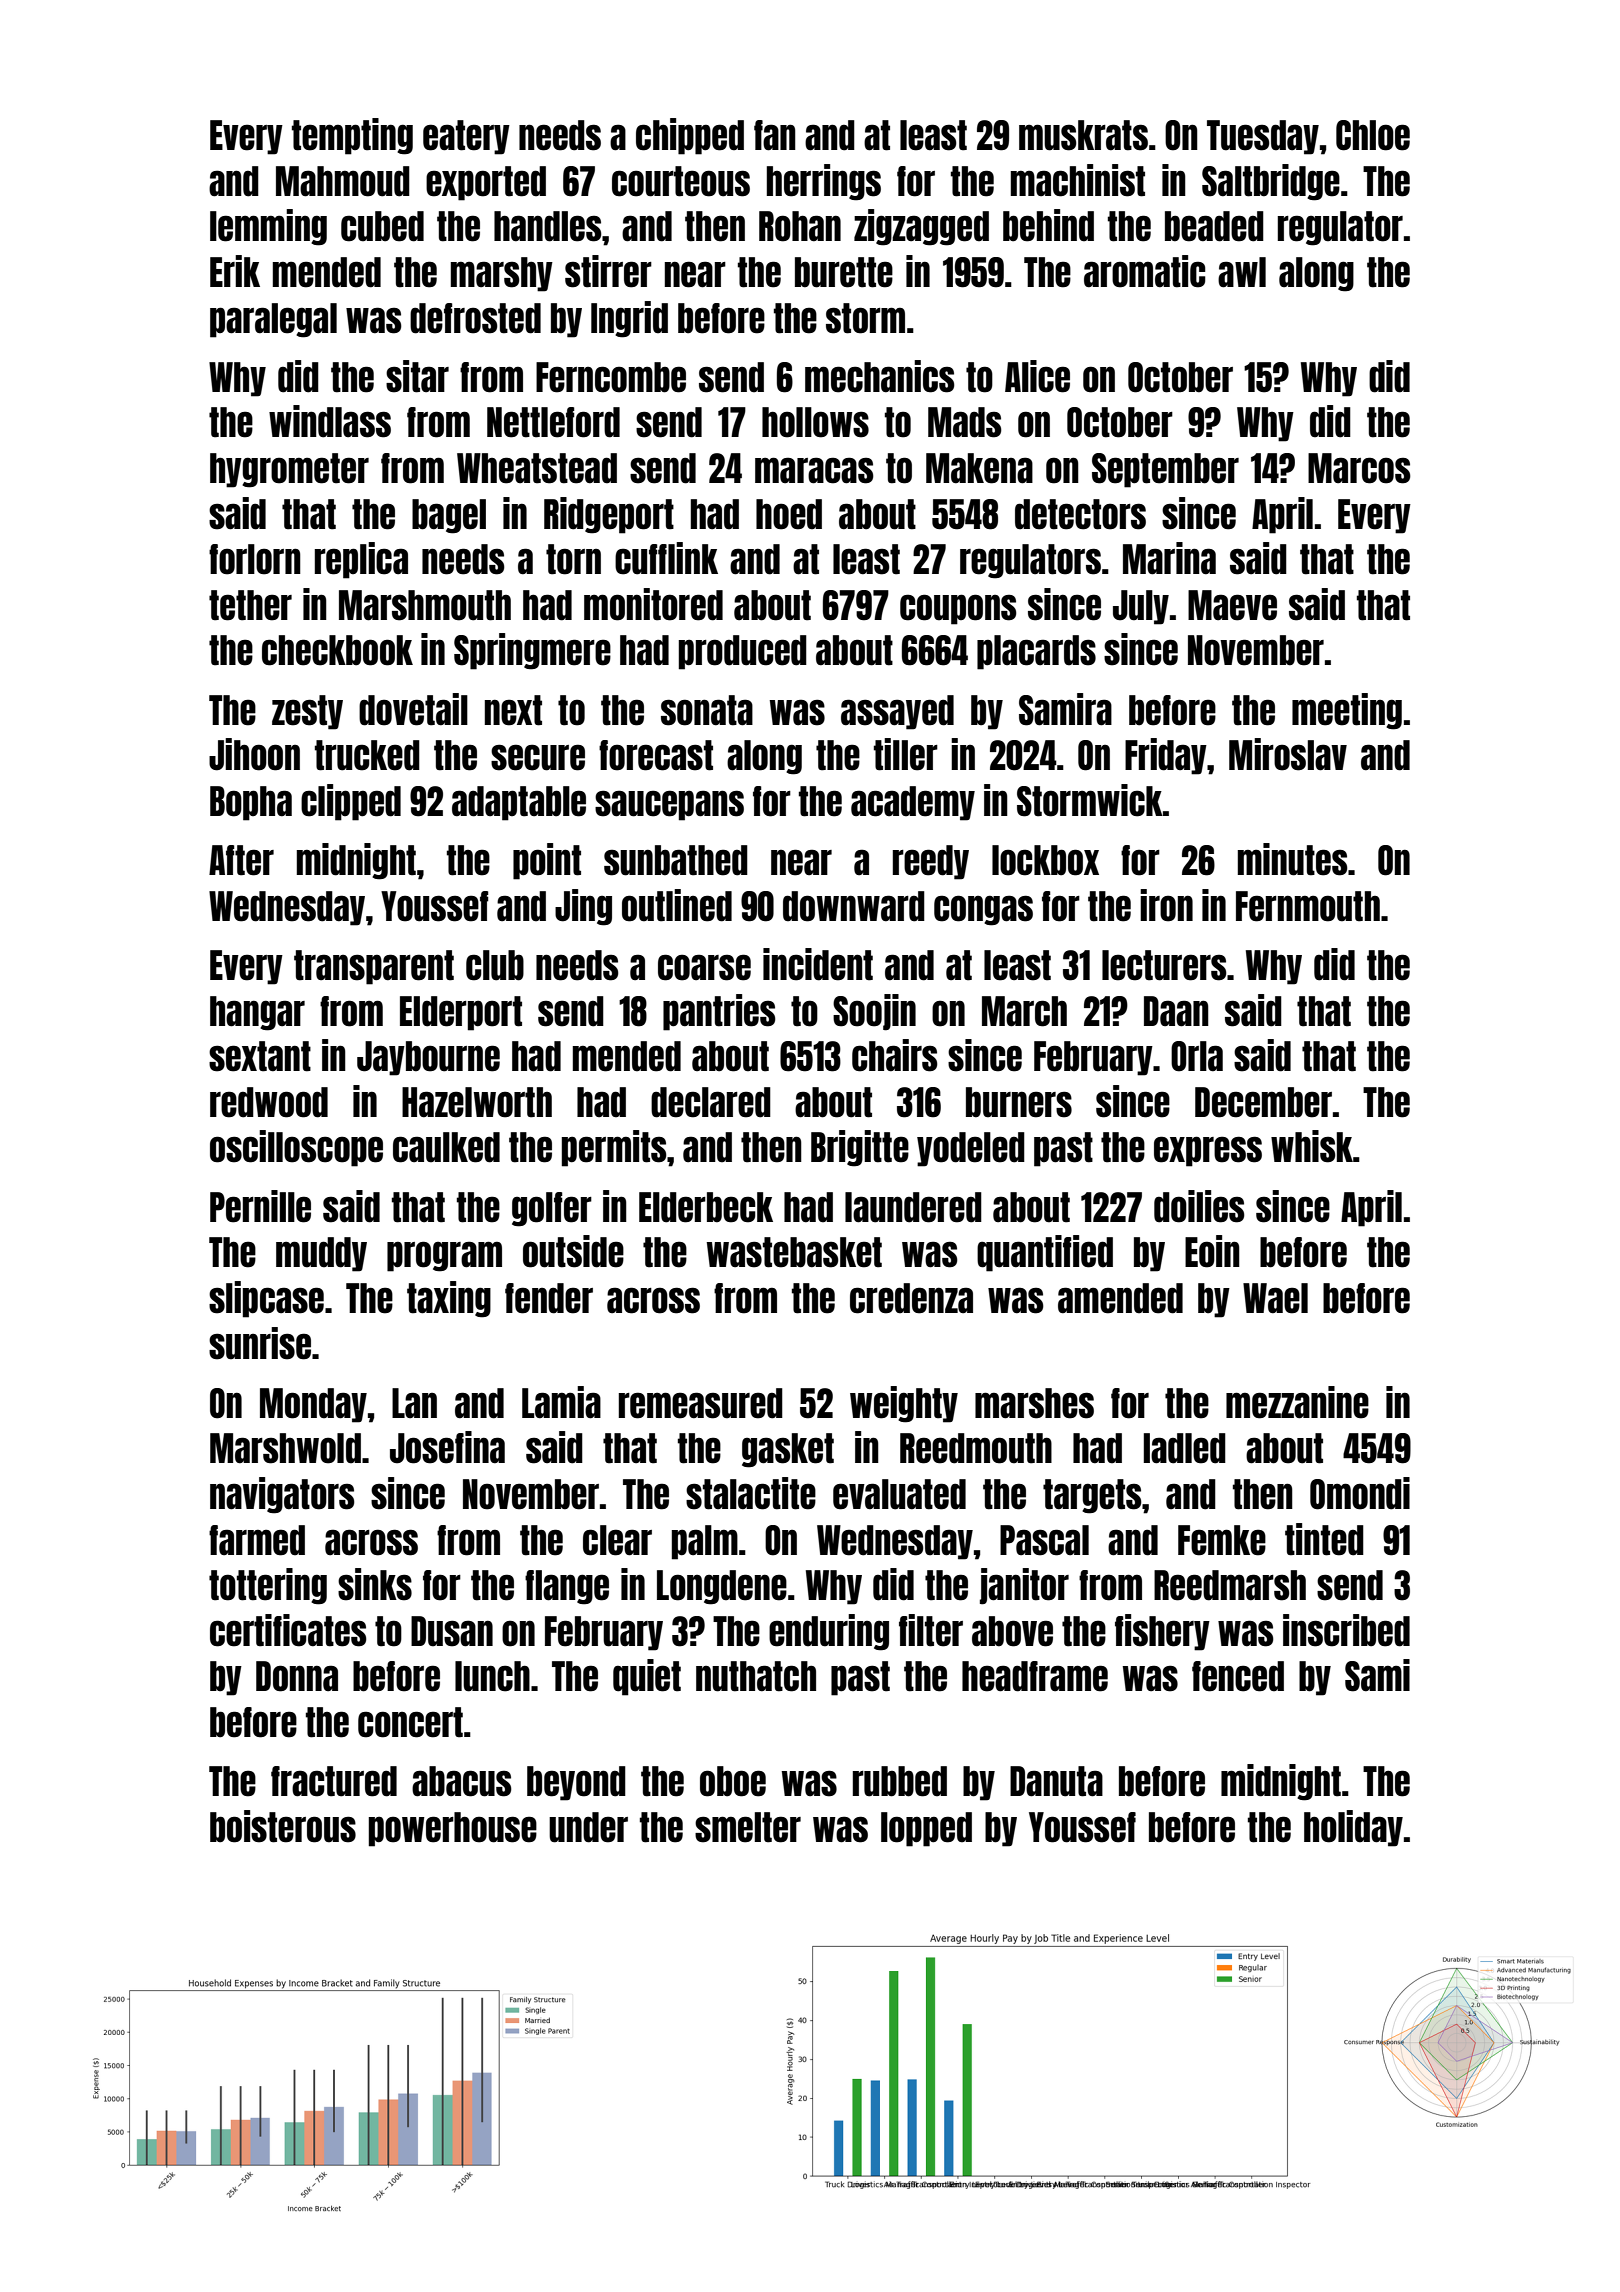 The image size is (1620, 2292). I want to click on boisterous, so click(283, 1826).
